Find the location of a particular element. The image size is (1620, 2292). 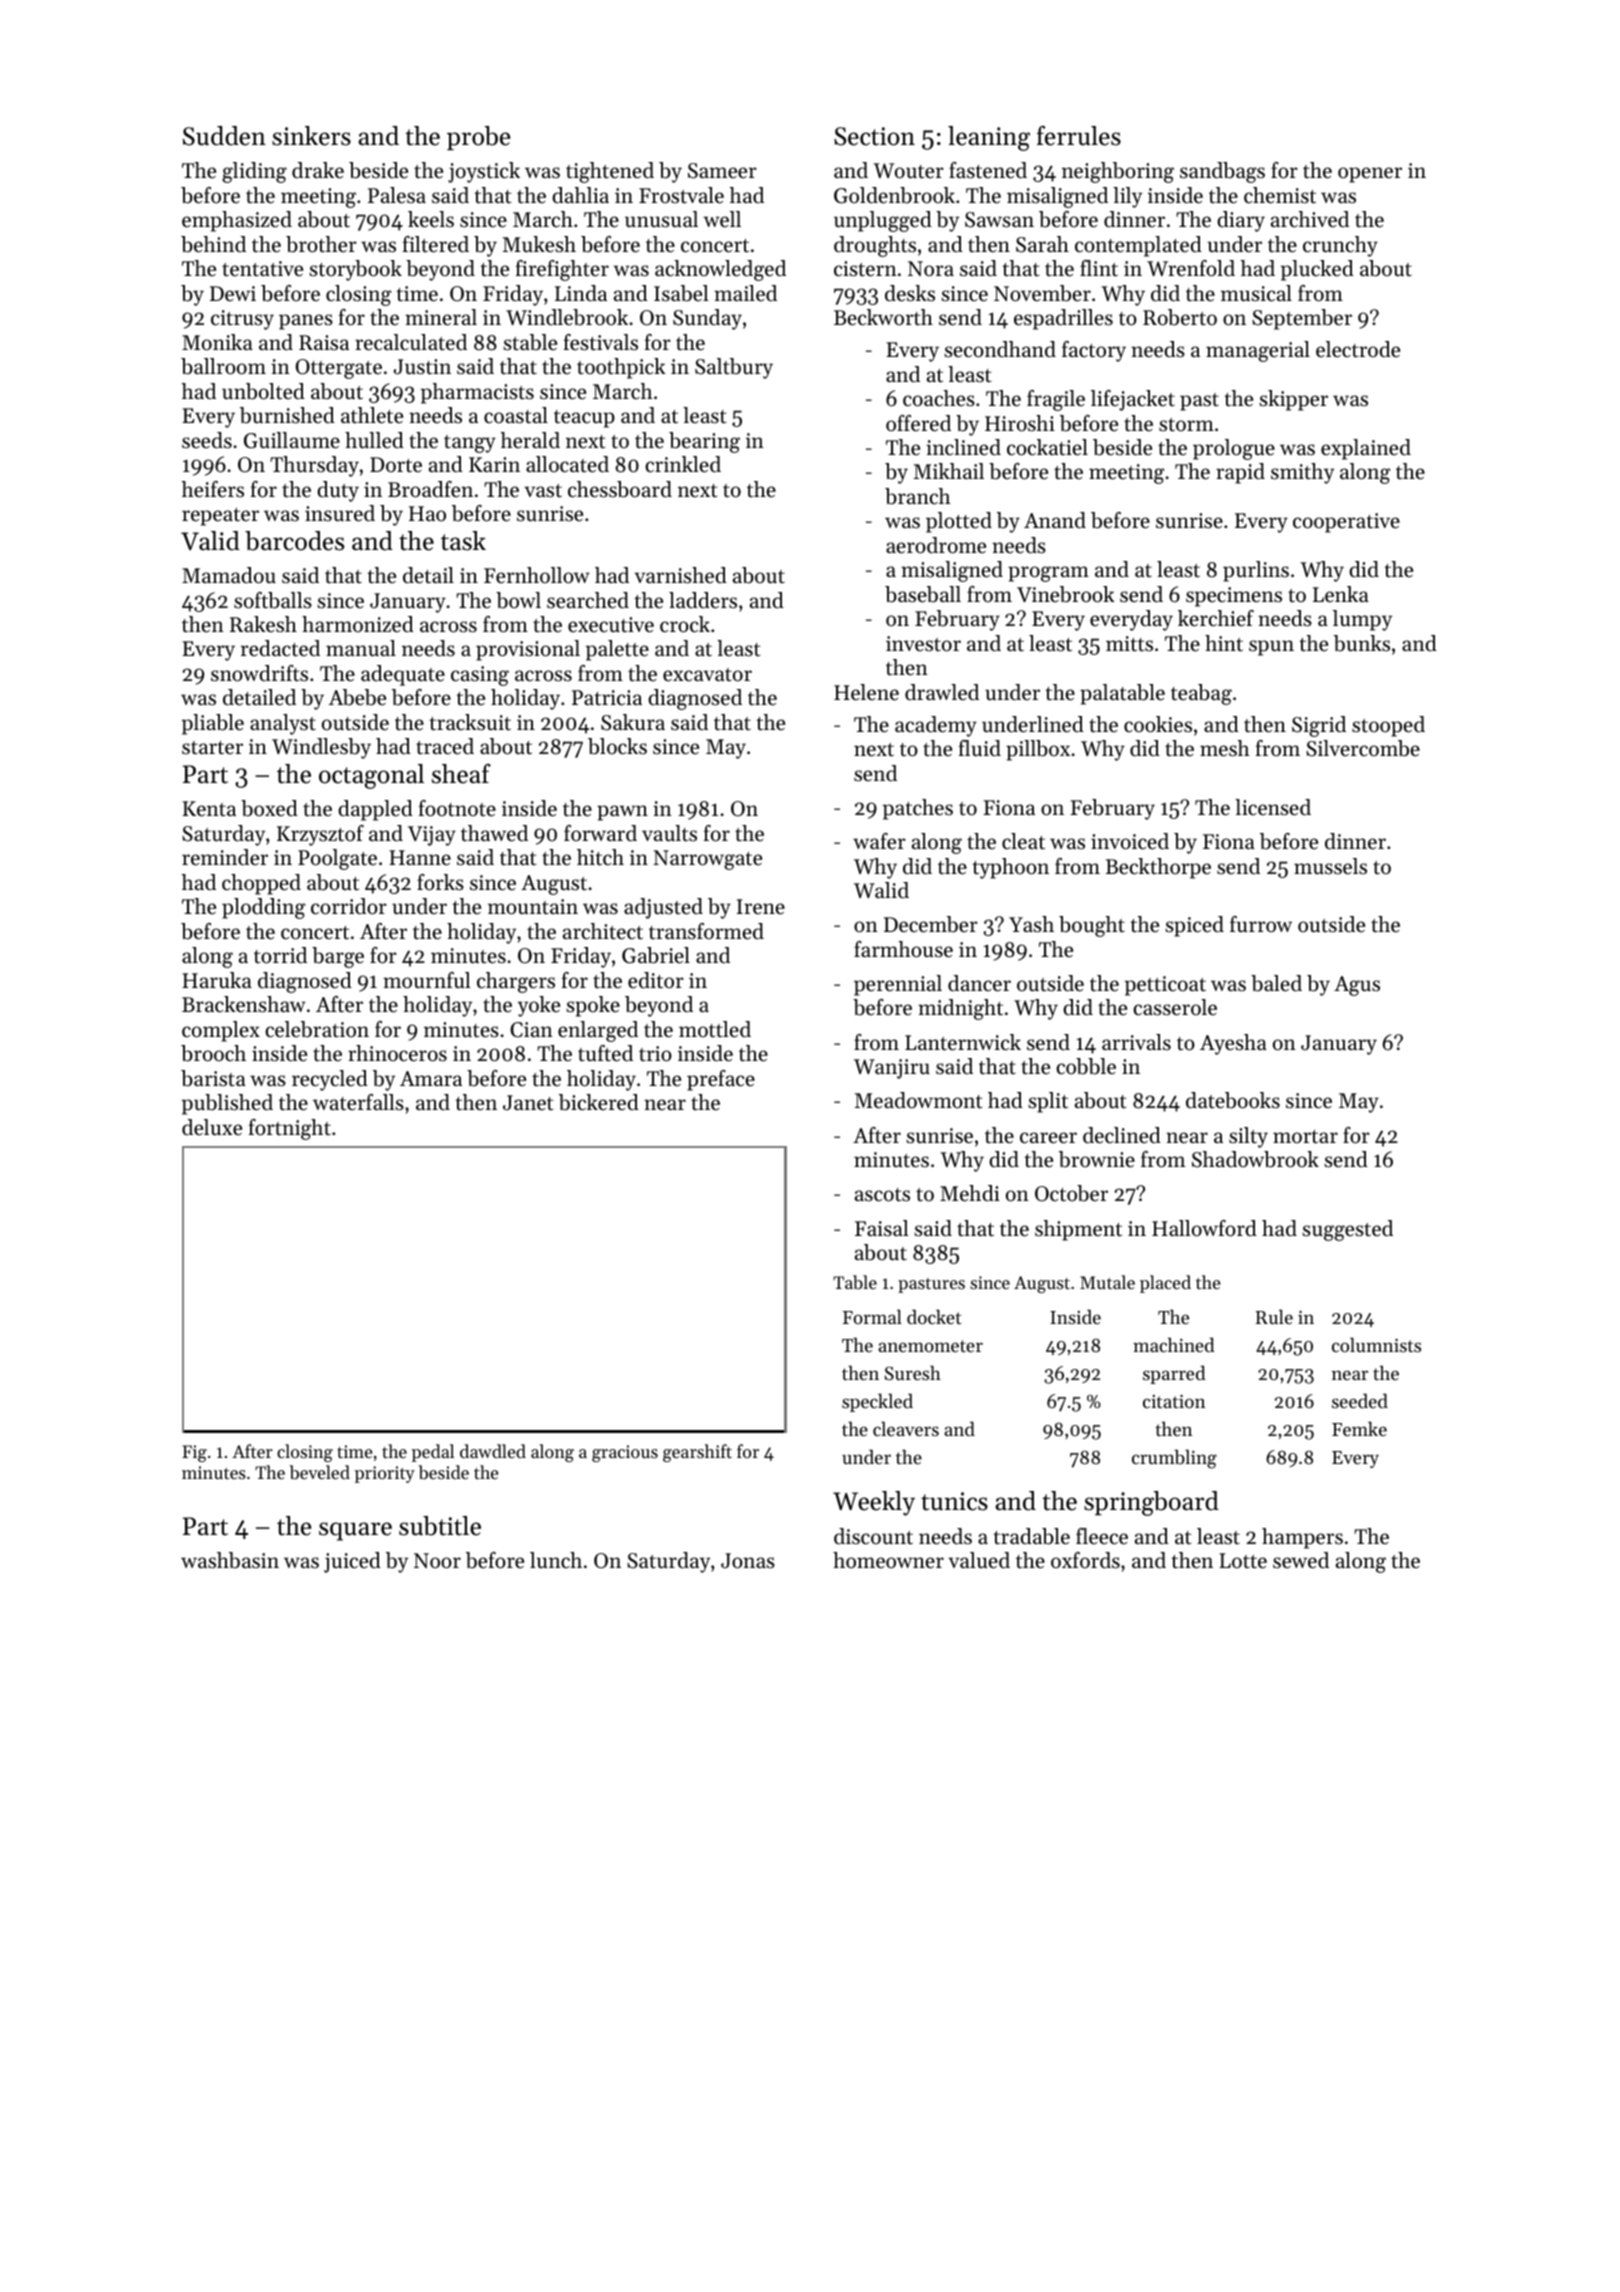

mitts is located at coordinates (1129, 644).
